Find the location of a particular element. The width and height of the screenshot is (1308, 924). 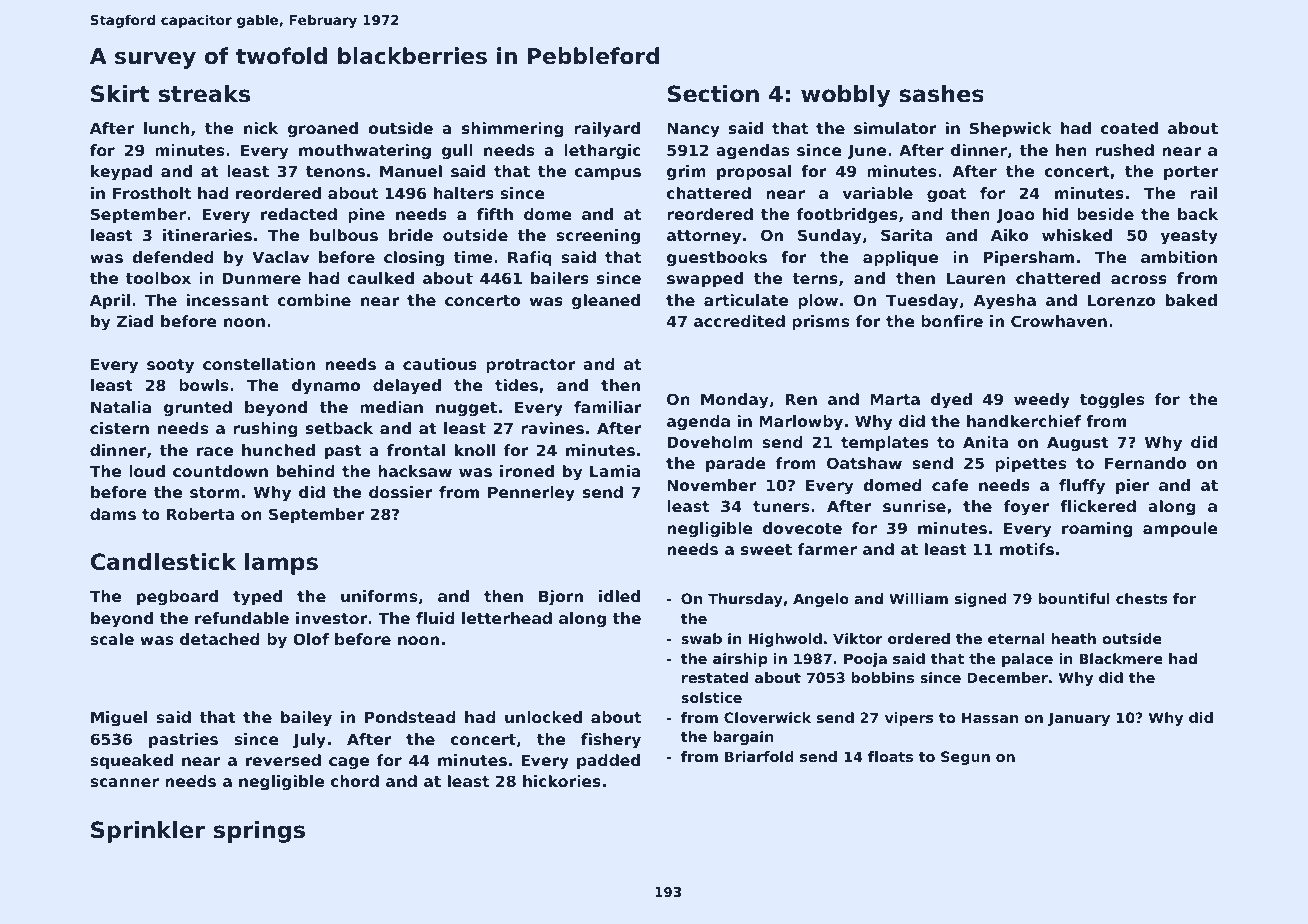

Olof is located at coordinates (311, 639).
